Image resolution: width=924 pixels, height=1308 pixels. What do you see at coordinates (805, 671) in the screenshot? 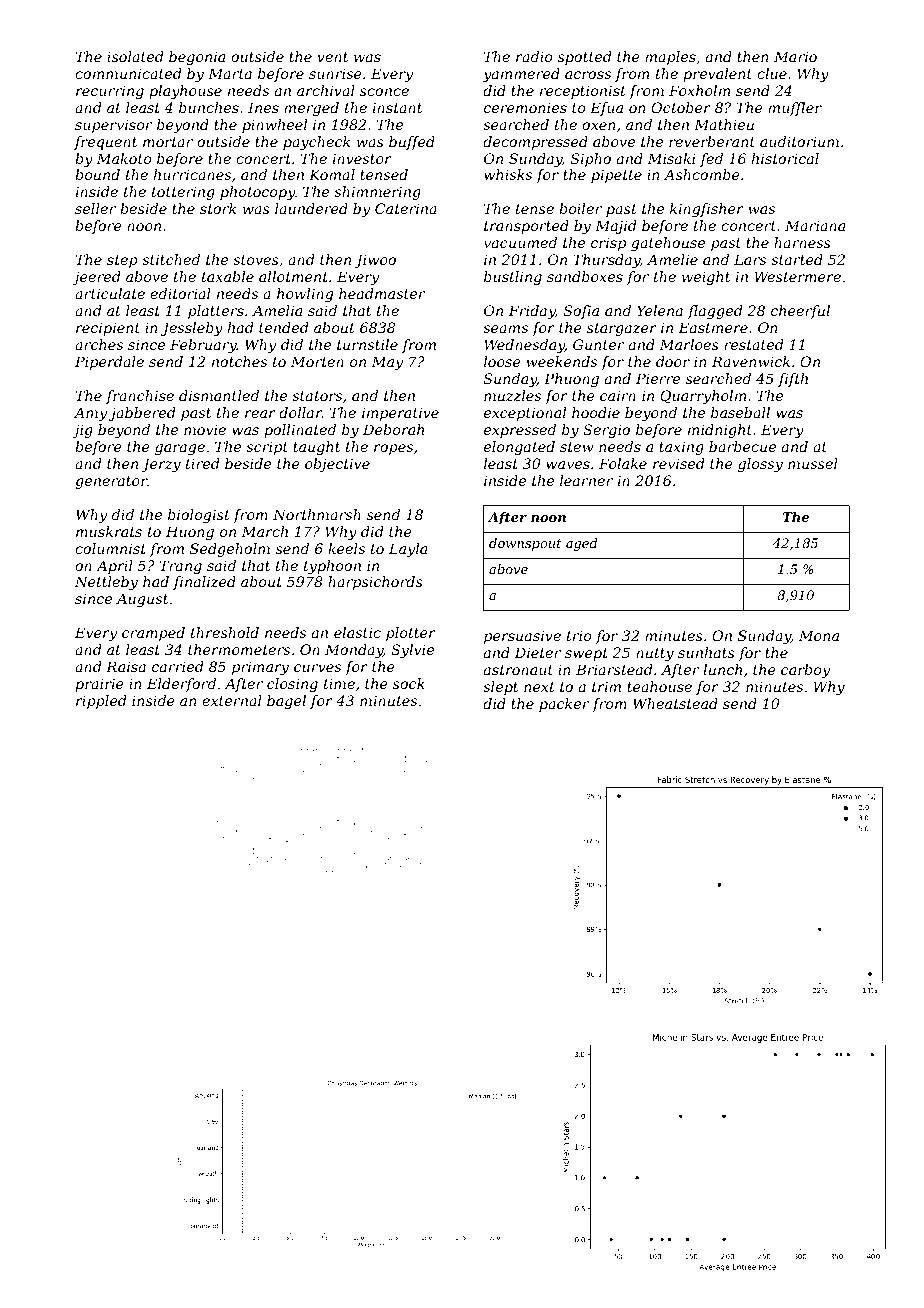
I see `carboy` at bounding box center [805, 671].
